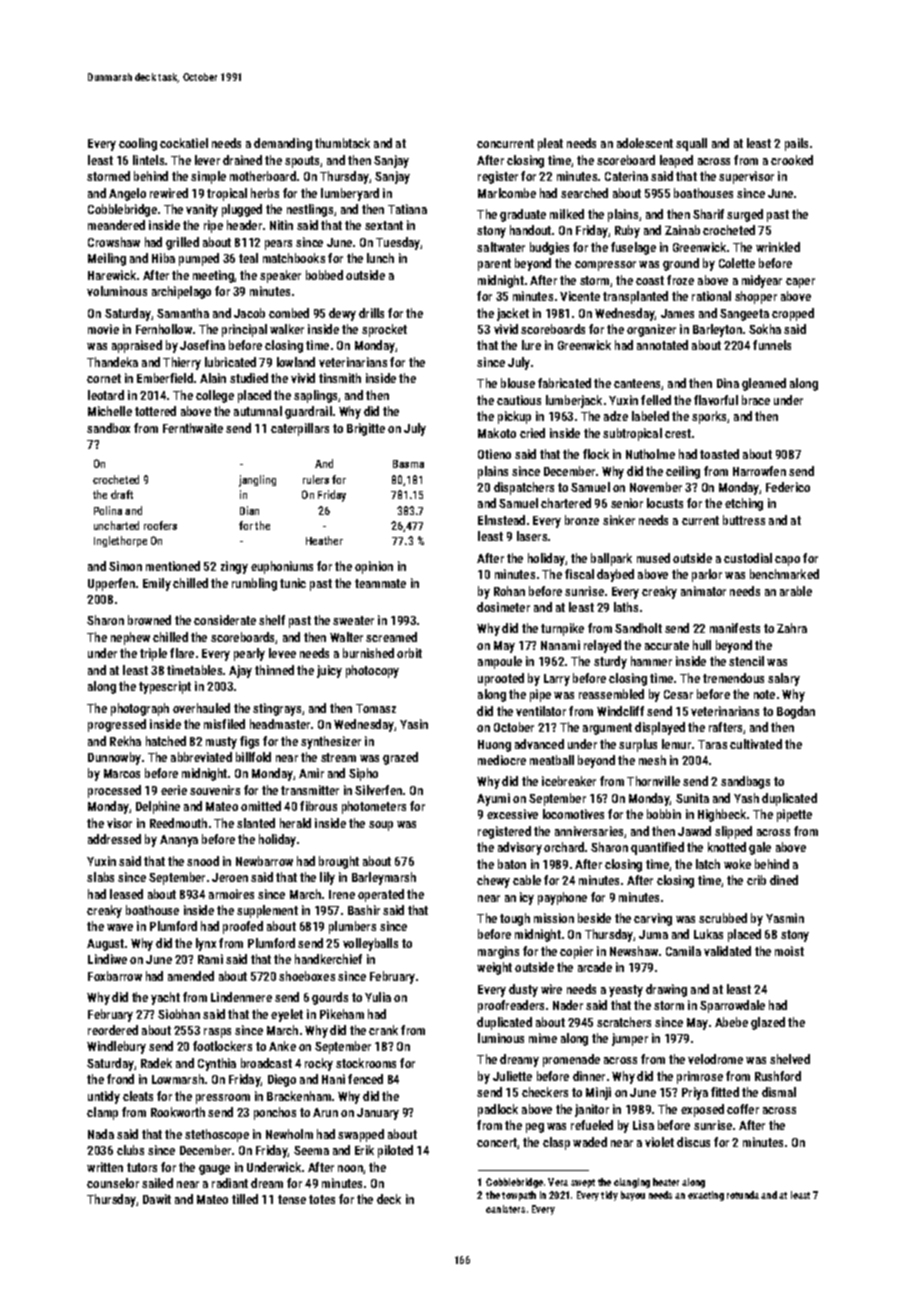 This screenshot has width=908, height=1316. What do you see at coordinates (743, 1195) in the screenshot?
I see `rotunda` at bounding box center [743, 1195].
